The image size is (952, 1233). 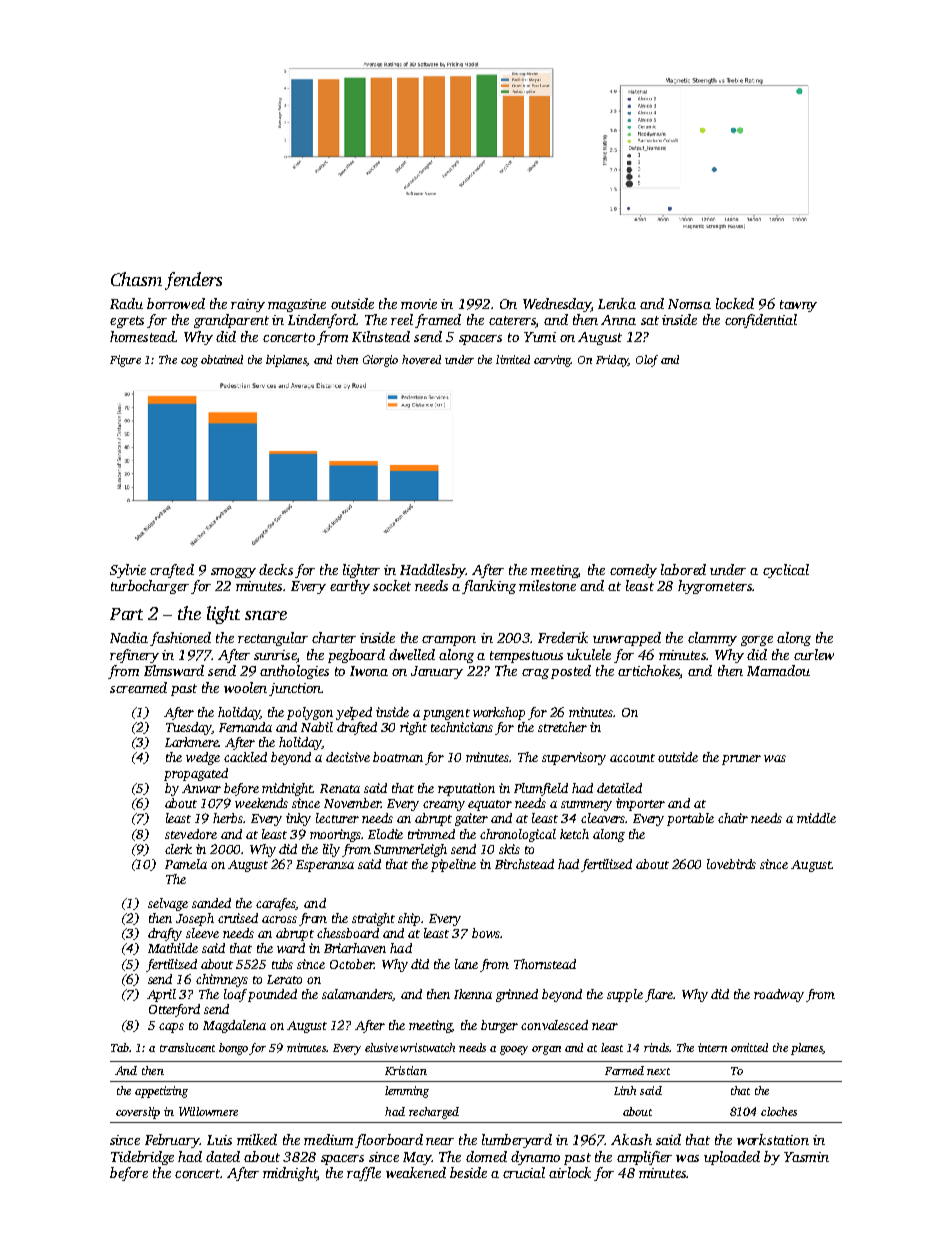 I want to click on Iwona, so click(x=369, y=671).
